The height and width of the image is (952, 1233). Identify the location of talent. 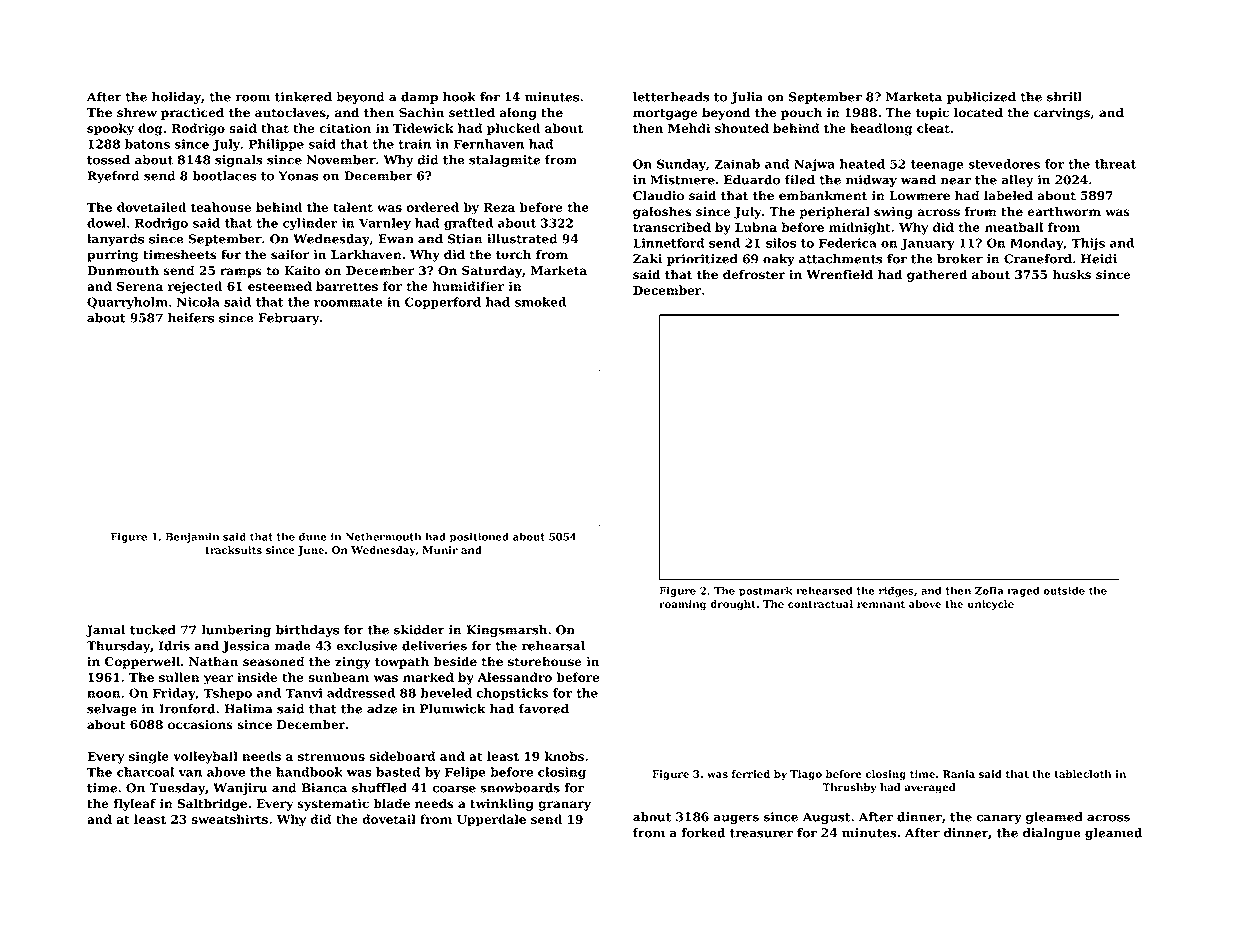
(353, 207).
